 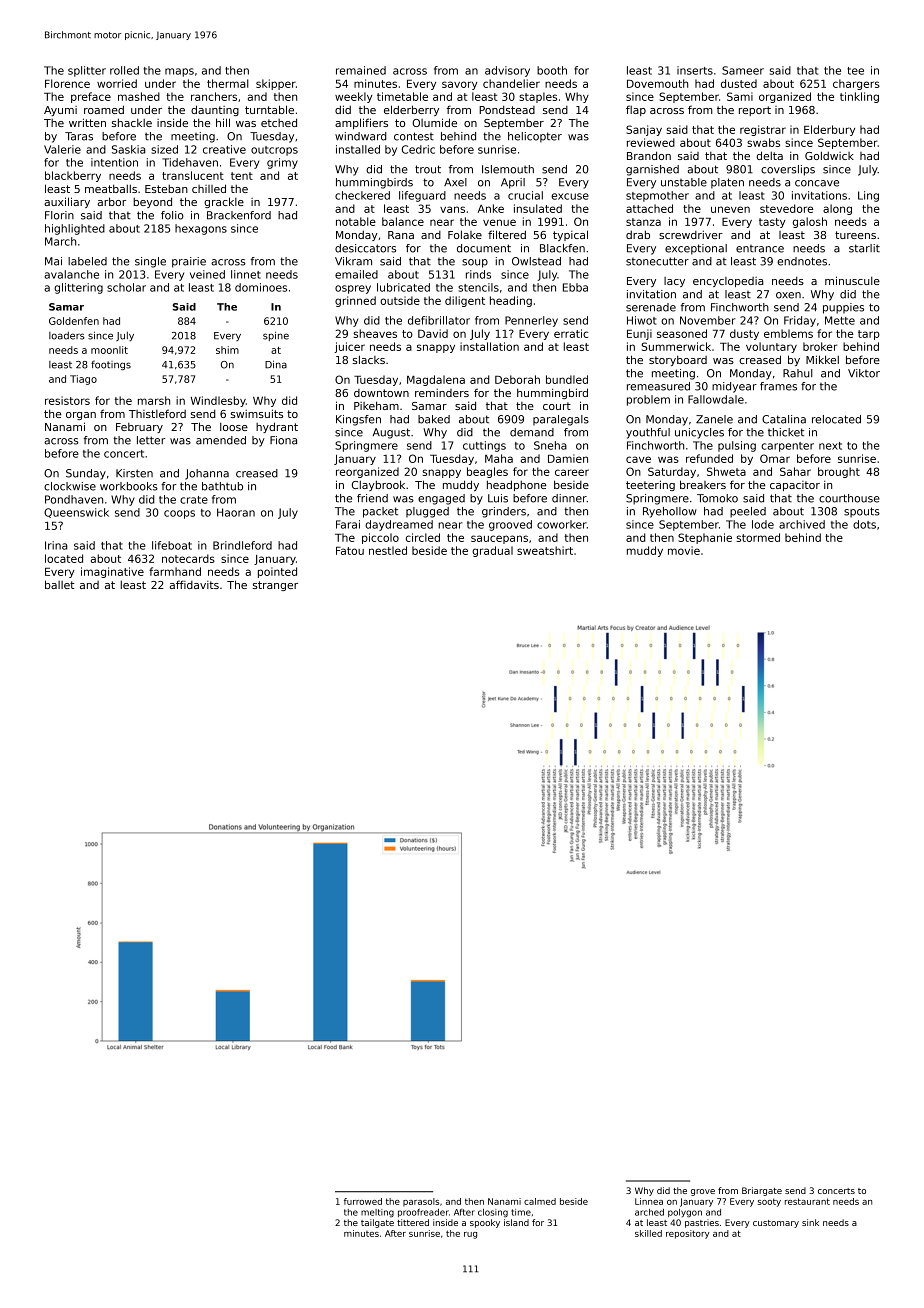 What do you see at coordinates (739, 83) in the page?
I see `dusted` at bounding box center [739, 83].
